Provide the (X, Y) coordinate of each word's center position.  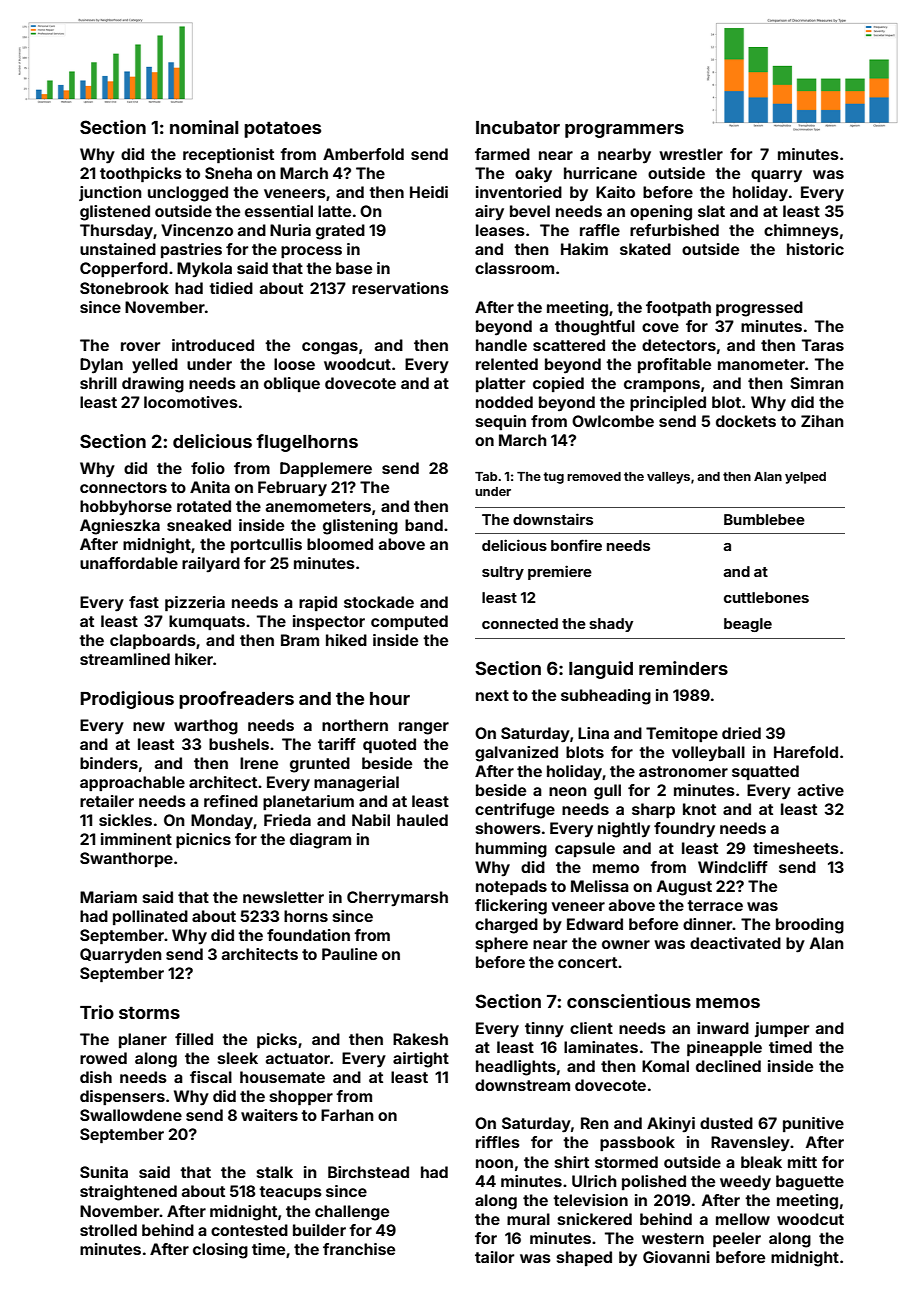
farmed (502, 154)
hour (390, 698)
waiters (269, 1115)
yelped (805, 478)
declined (728, 1066)
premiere (560, 572)
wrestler (691, 154)
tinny (544, 1030)
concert (587, 962)
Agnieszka (120, 527)
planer (143, 1040)
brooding (810, 926)
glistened (115, 213)
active (821, 790)
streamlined (125, 659)
